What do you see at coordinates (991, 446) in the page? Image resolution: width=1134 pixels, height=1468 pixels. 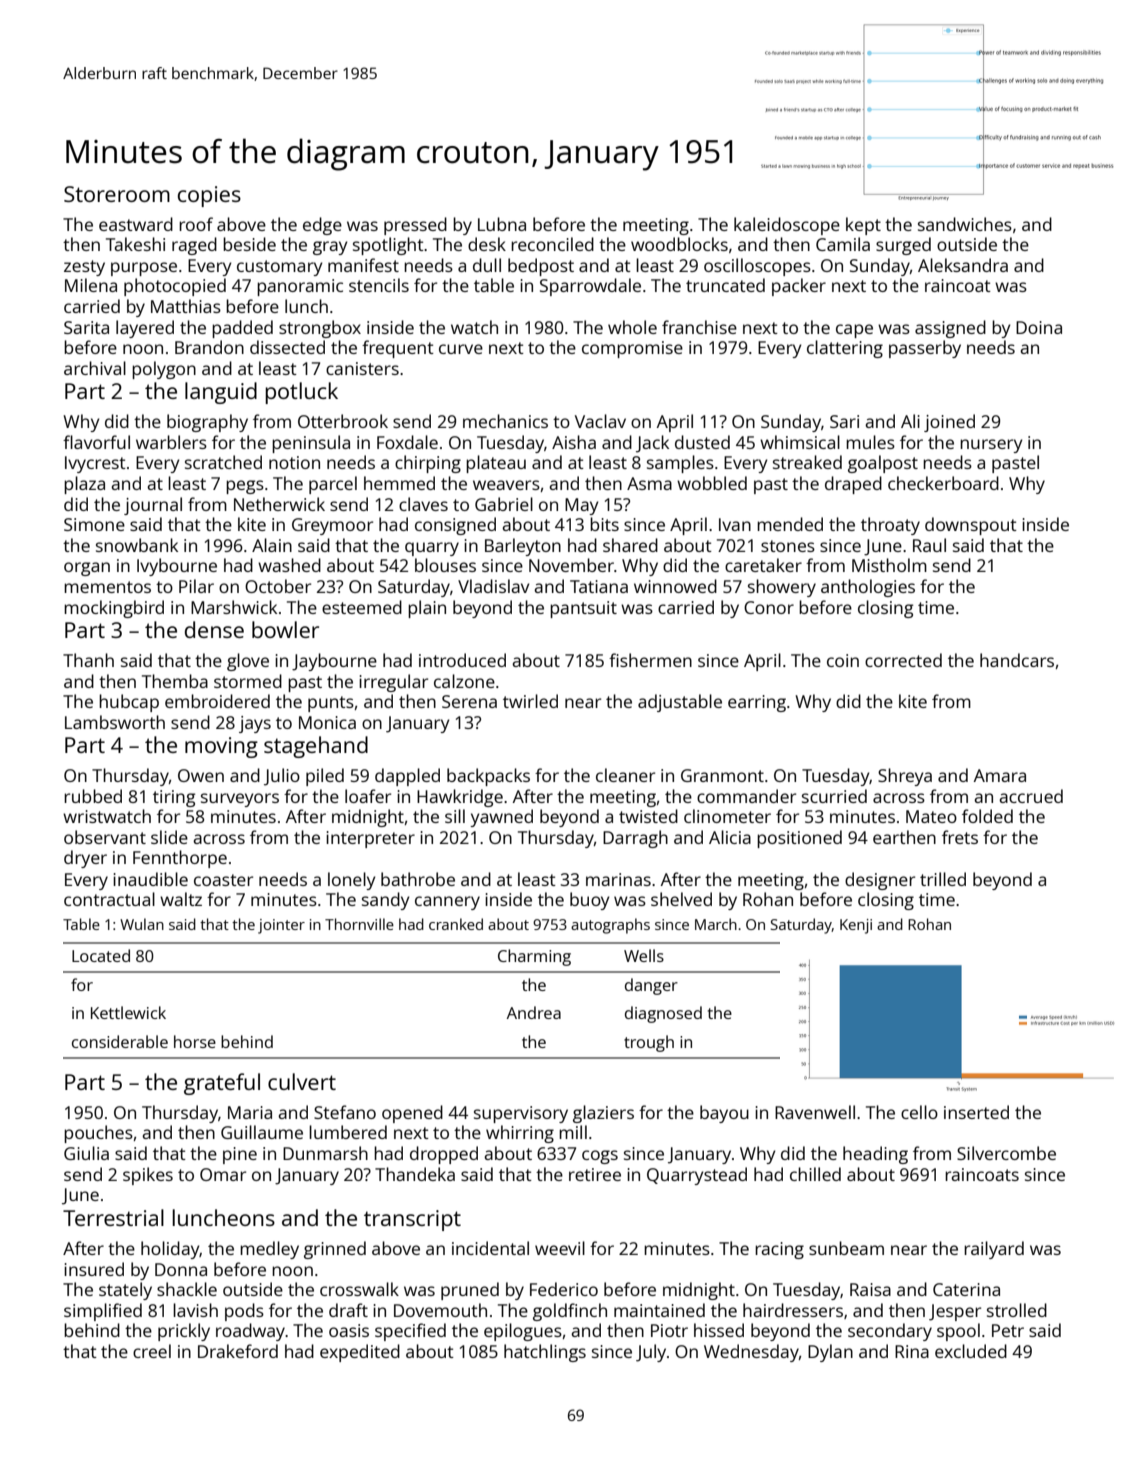 I see `nursery` at bounding box center [991, 446].
